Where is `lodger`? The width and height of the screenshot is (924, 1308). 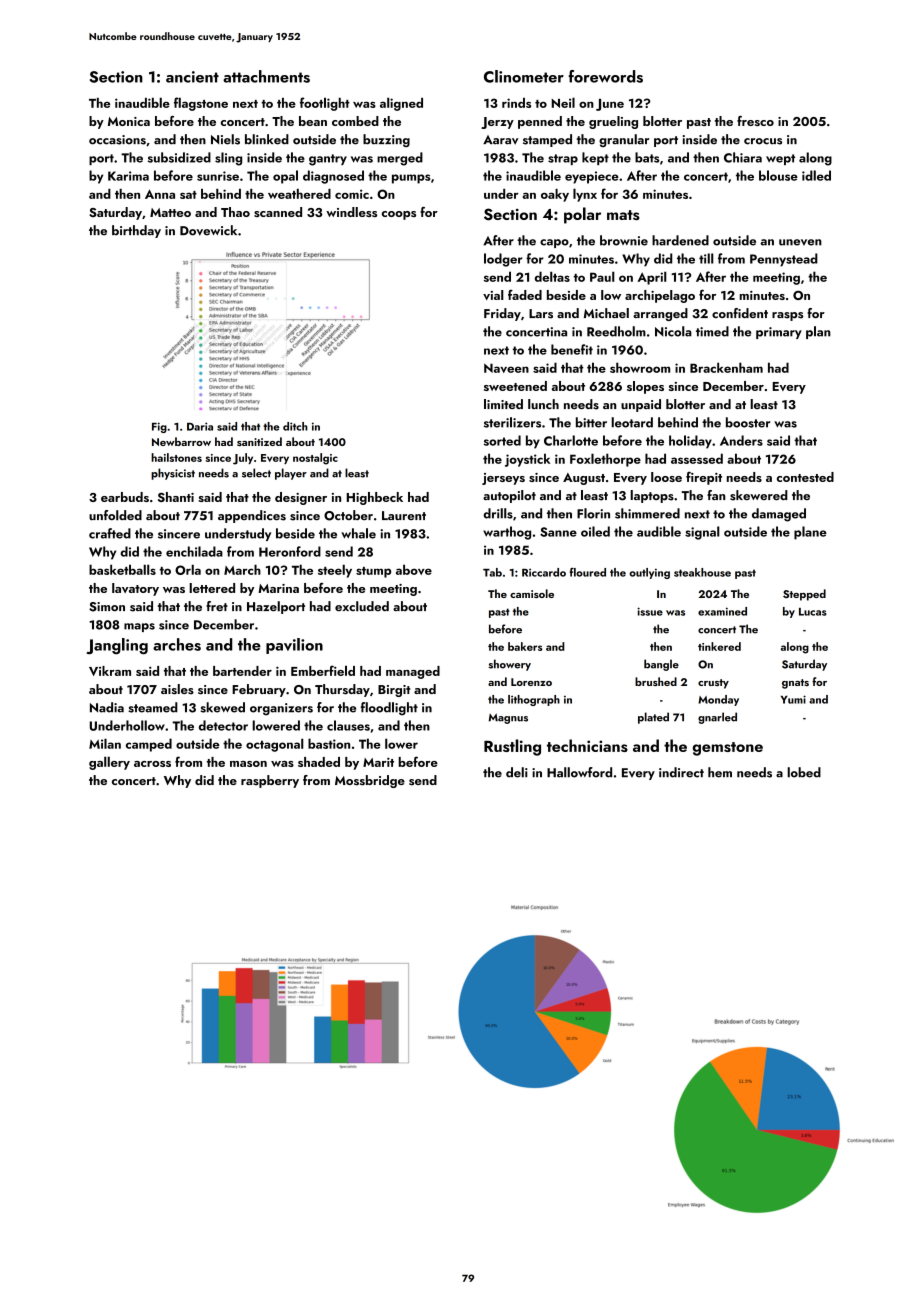
lodger is located at coordinates (503, 260).
